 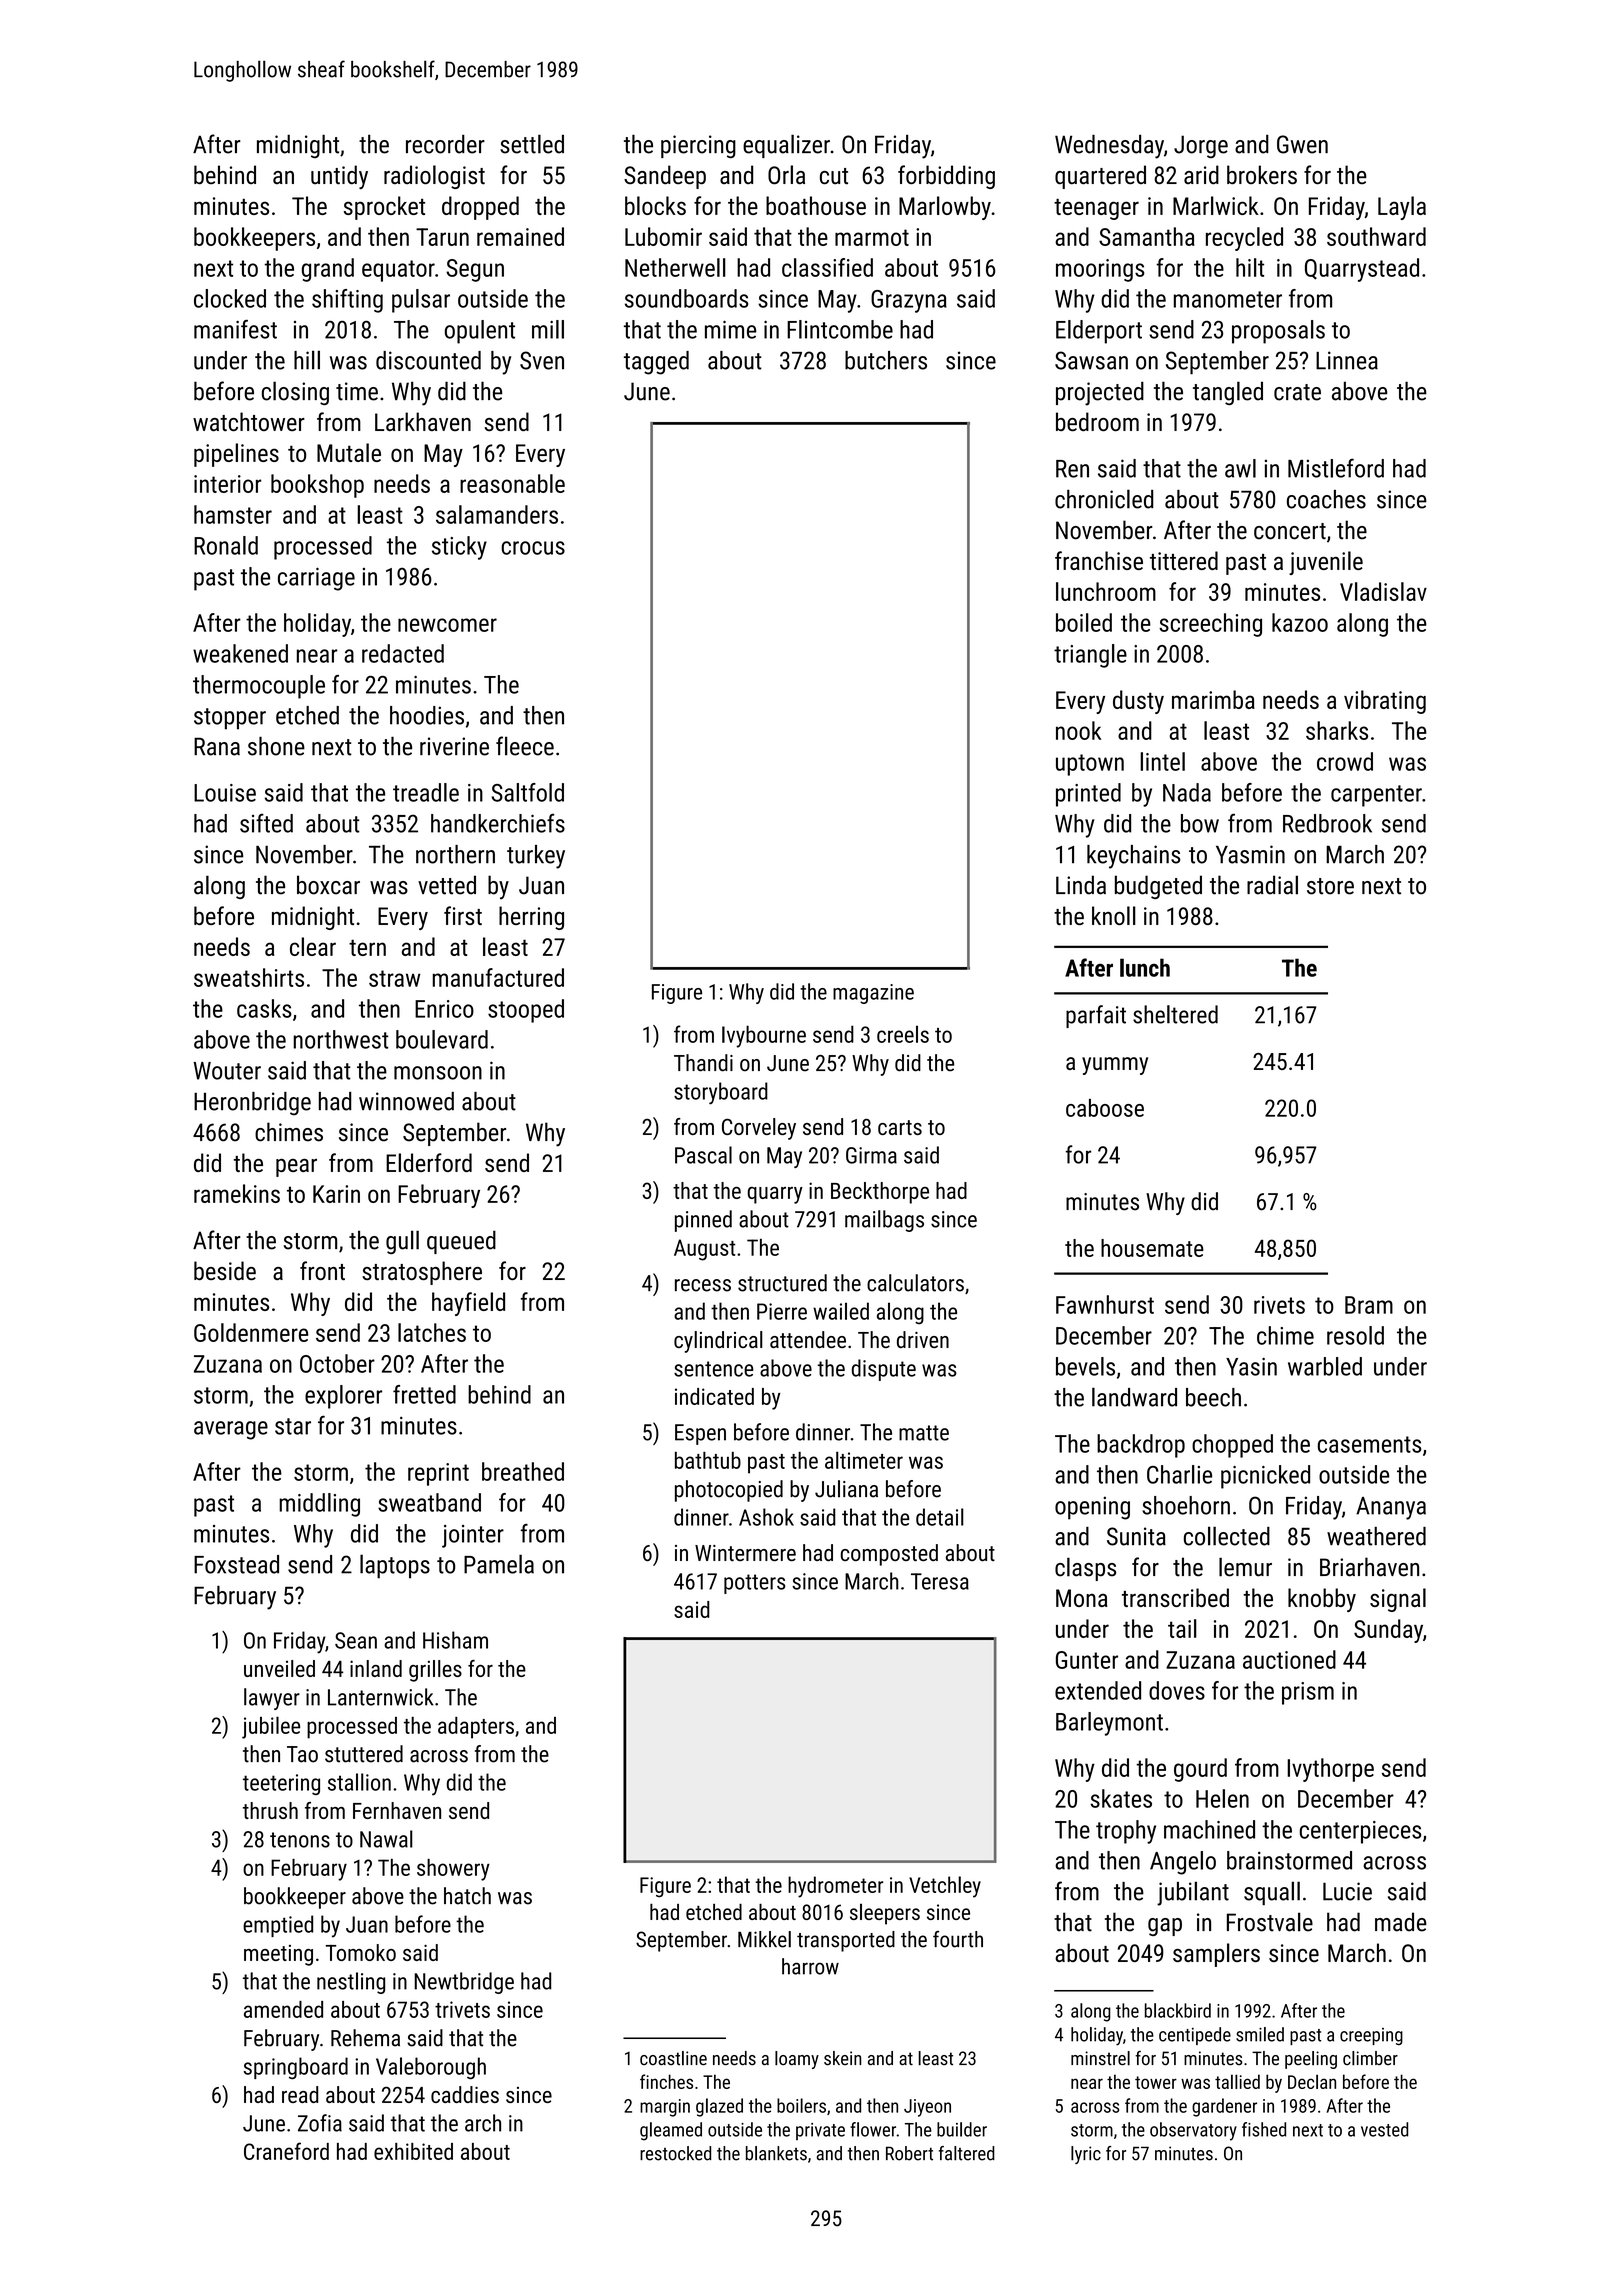 What do you see at coordinates (1260, 2034) in the screenshot?
I see `smiled` at bounding box center [1260, 2034].
